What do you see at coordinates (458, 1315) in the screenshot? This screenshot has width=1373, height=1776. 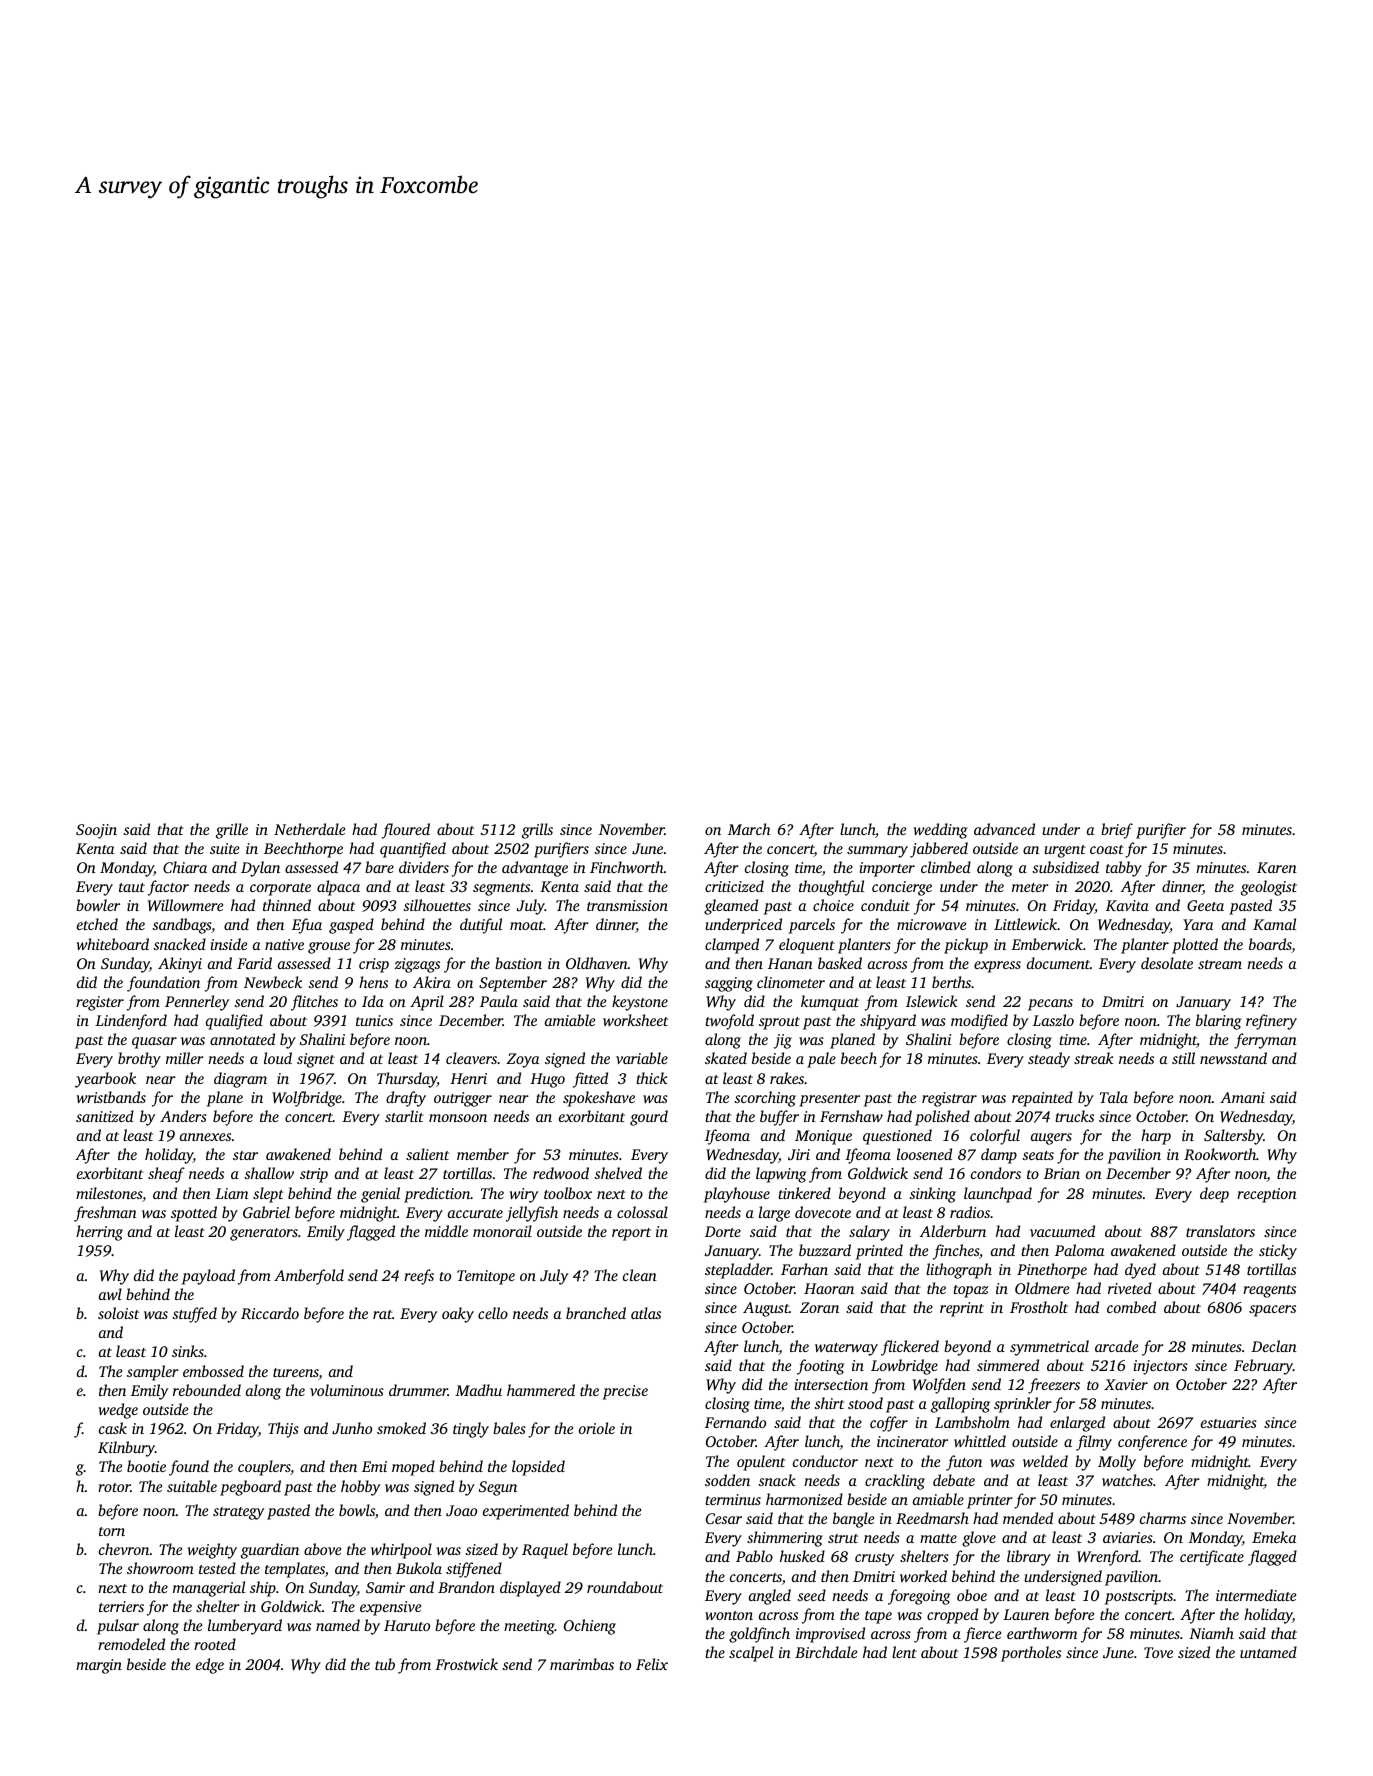 I see `oaky` at bounding box center [458, 1315].
